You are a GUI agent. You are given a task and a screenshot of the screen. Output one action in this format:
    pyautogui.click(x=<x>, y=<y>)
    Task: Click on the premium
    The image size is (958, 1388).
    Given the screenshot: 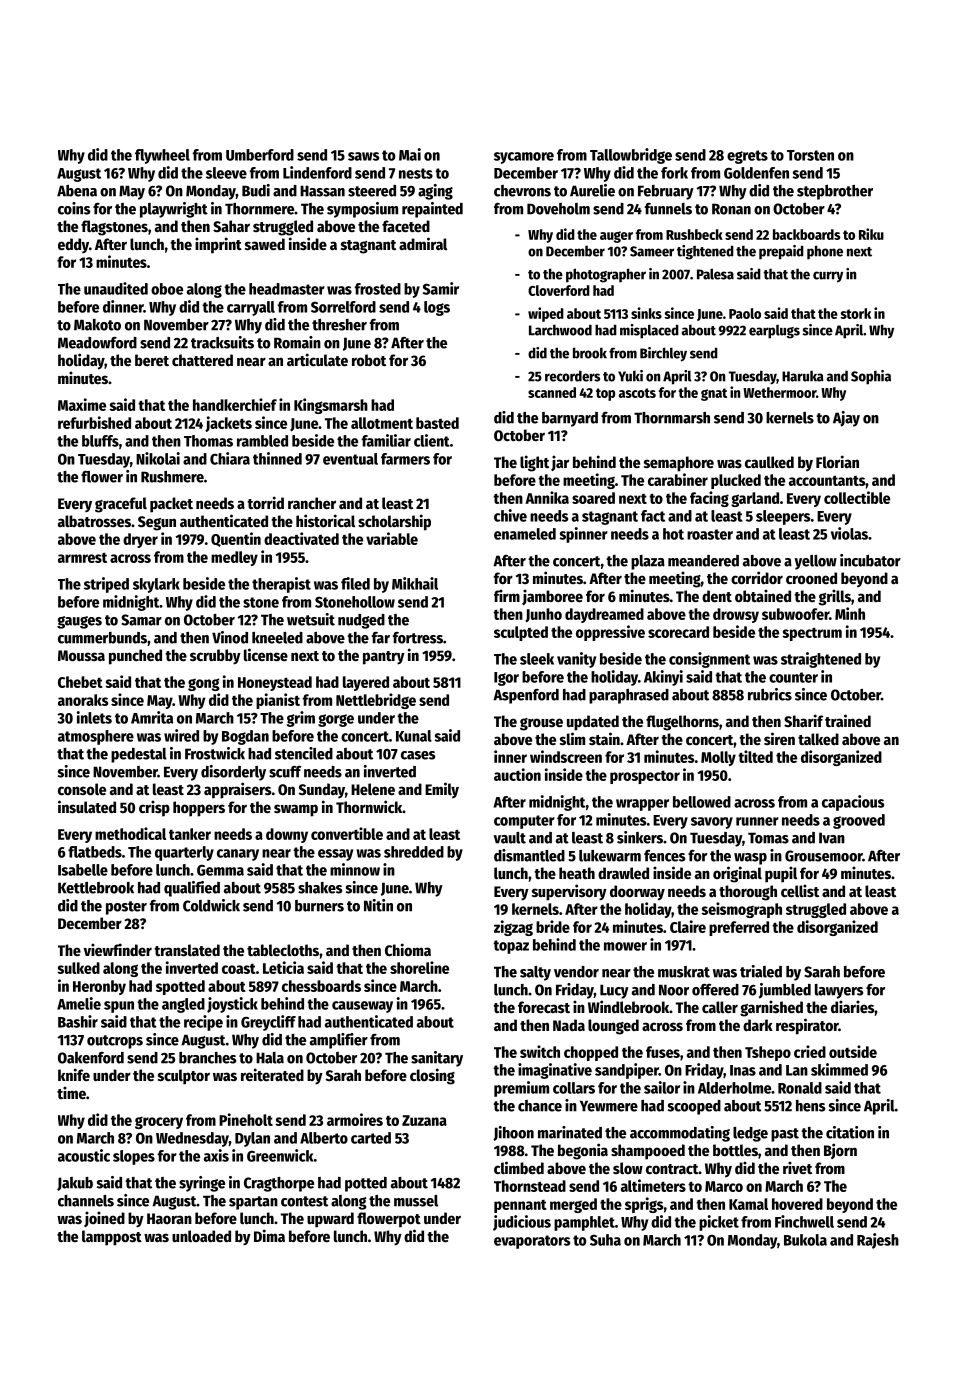 What is the action you would take?
    pyautogui.click(x=521, y=1089)
